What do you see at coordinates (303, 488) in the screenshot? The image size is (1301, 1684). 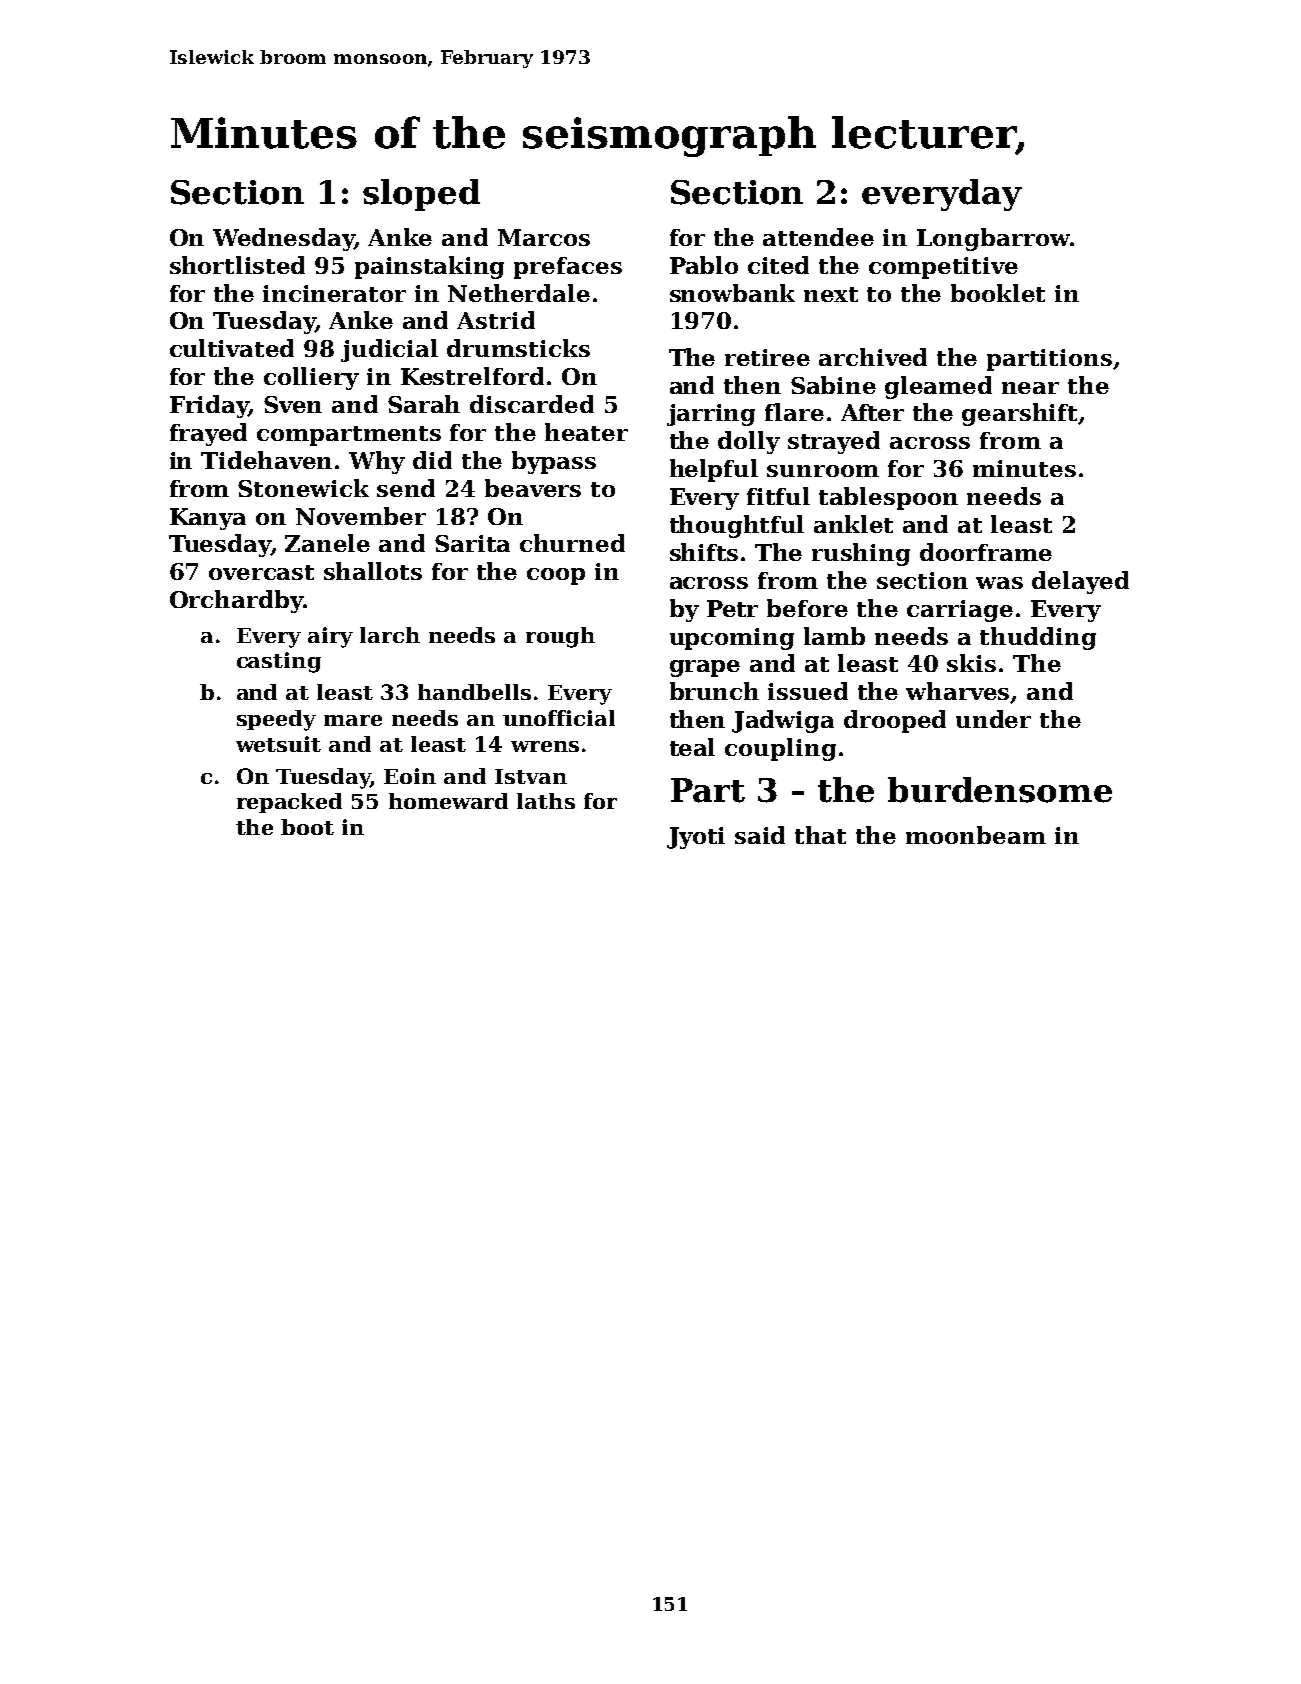 I see `Stonewick` at bounding box center [303, 488].
